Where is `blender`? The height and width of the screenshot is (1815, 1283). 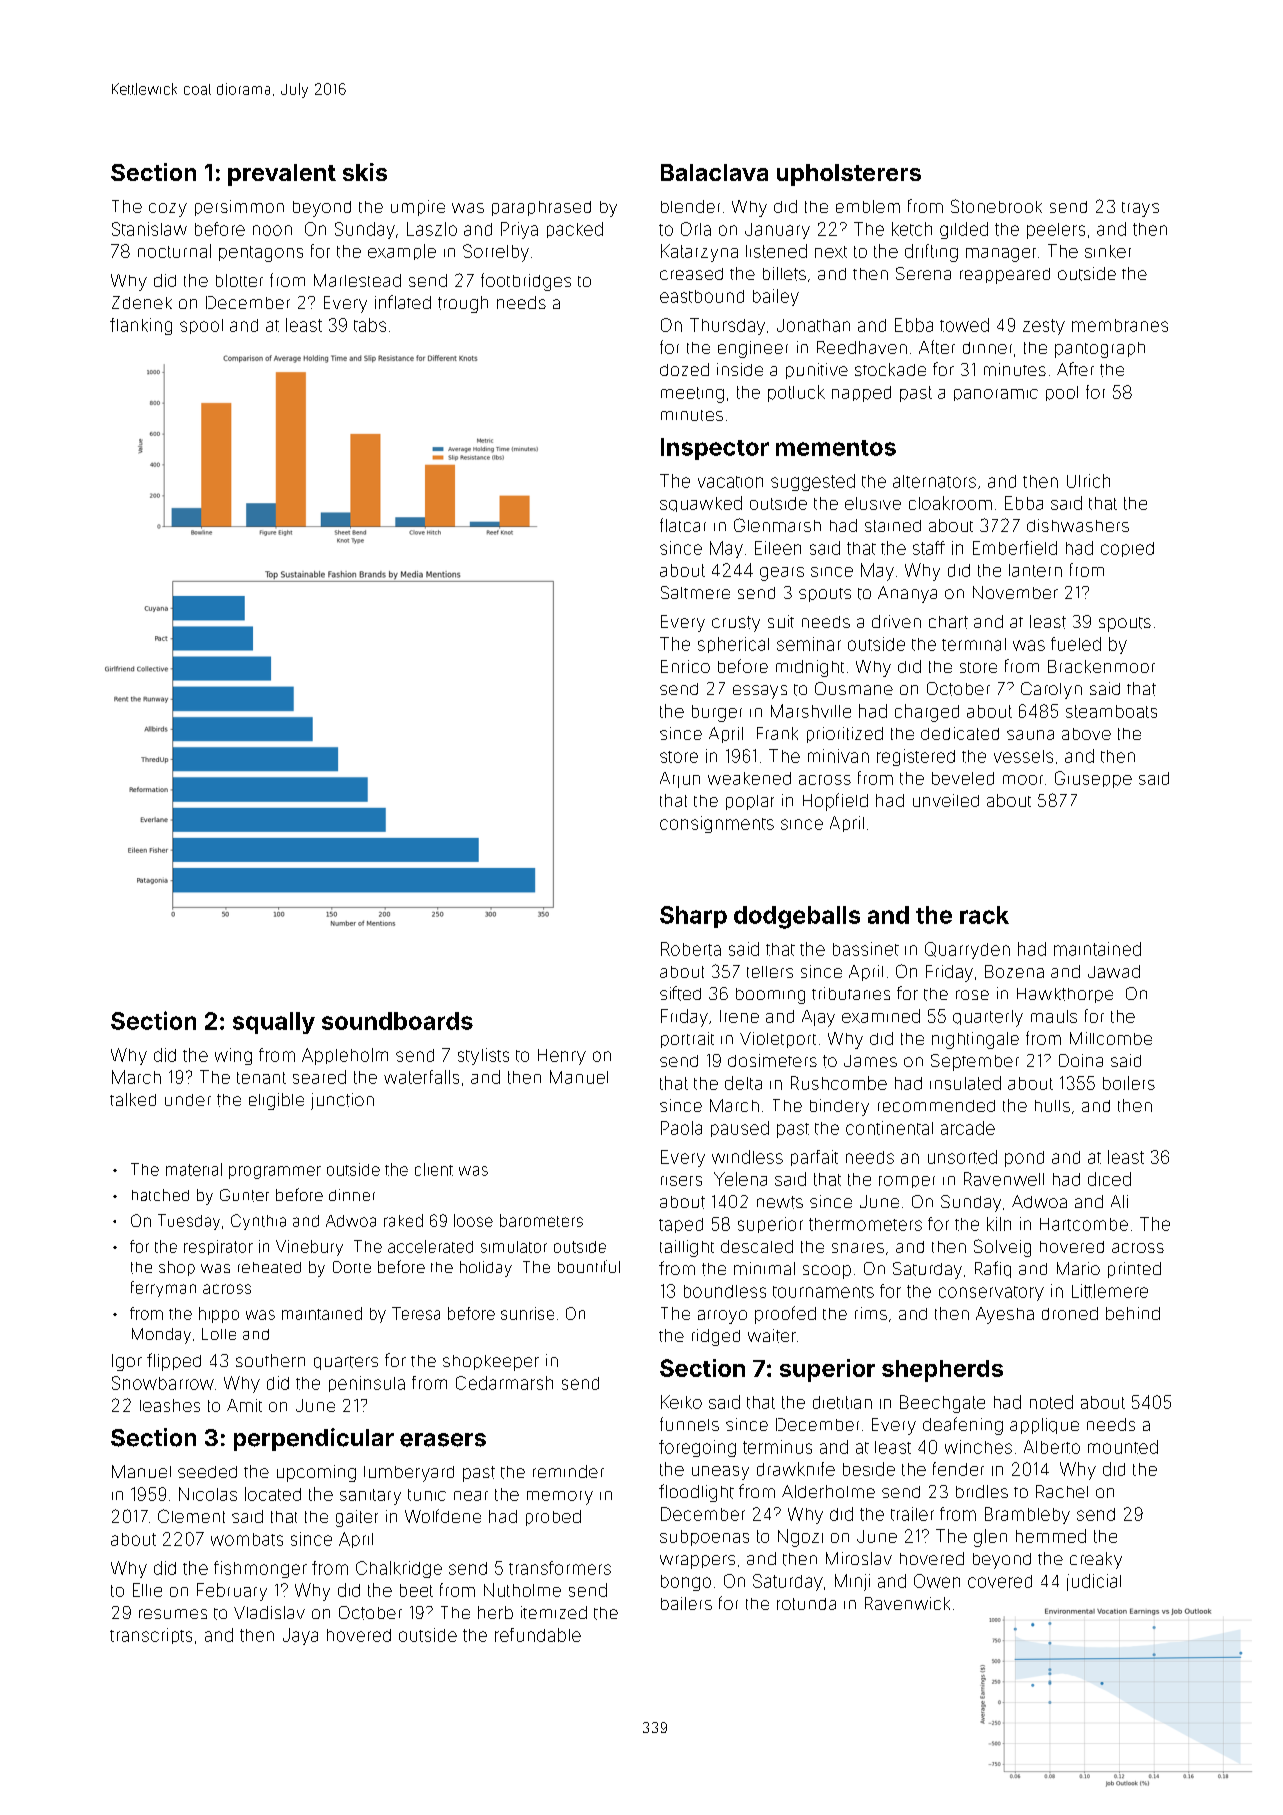
blender is located at coordinates (690, 206).
